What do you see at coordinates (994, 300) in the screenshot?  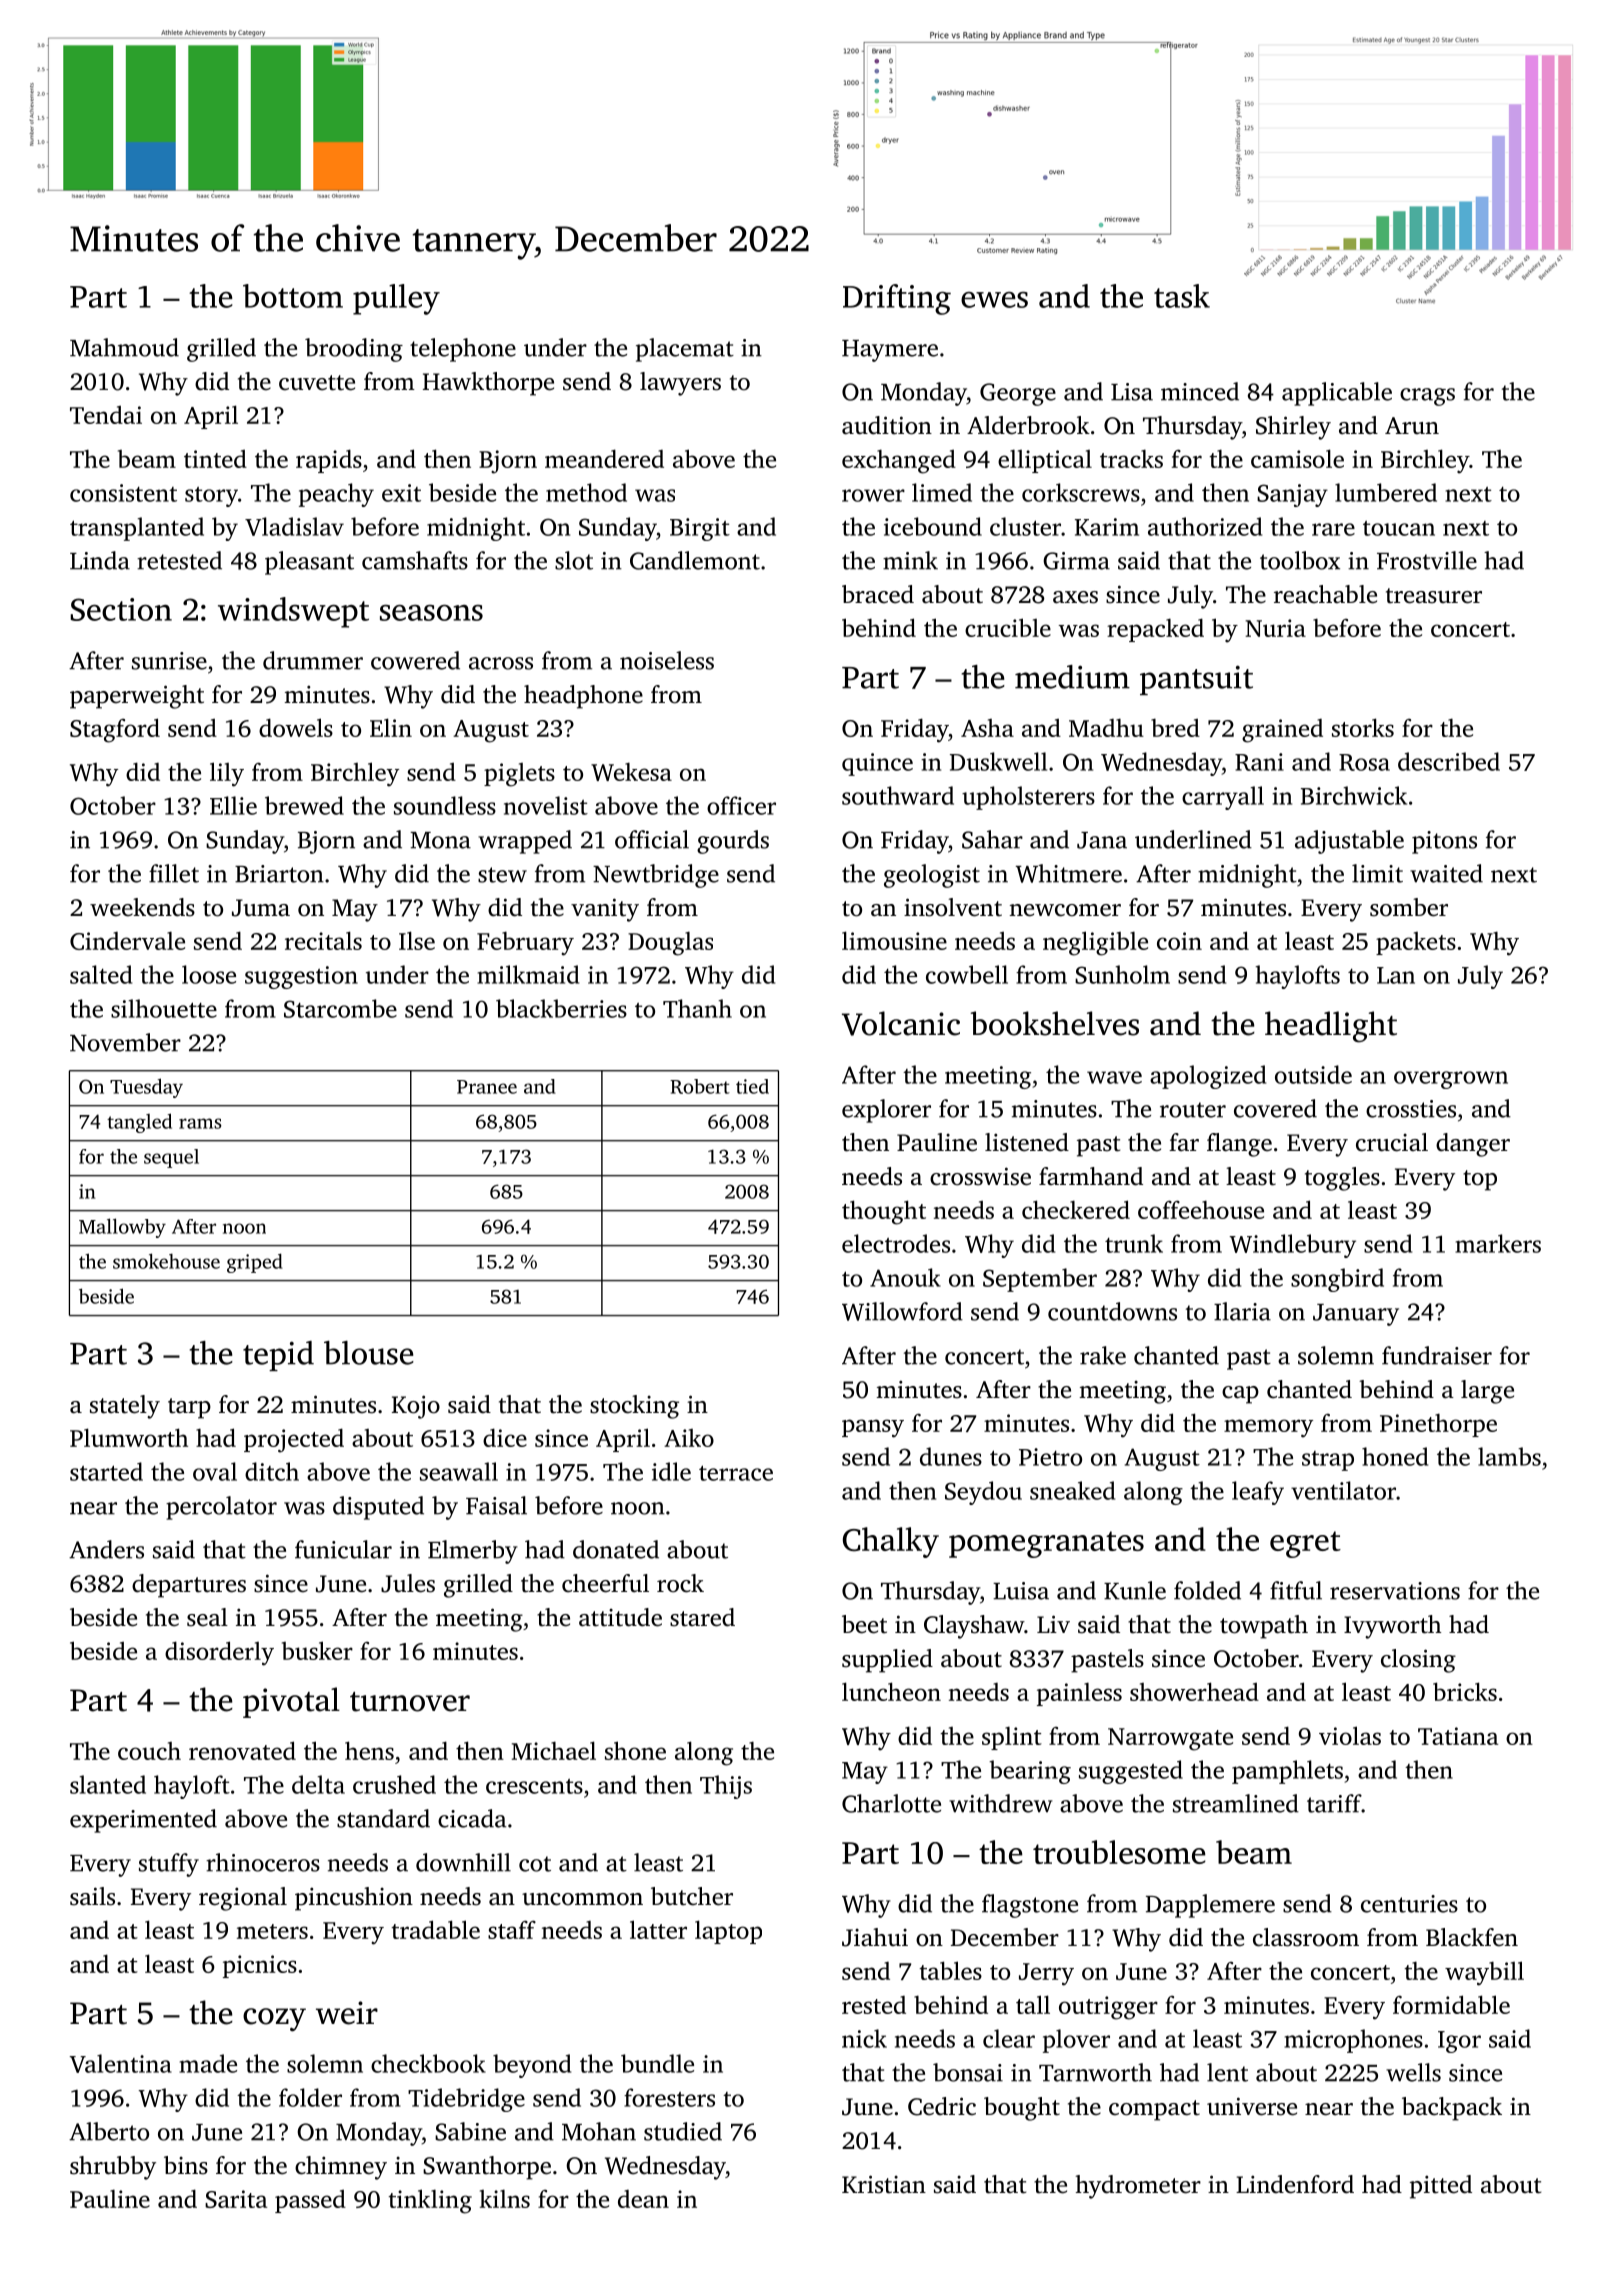 I see `ewes` at bounding box center [994, 300].
